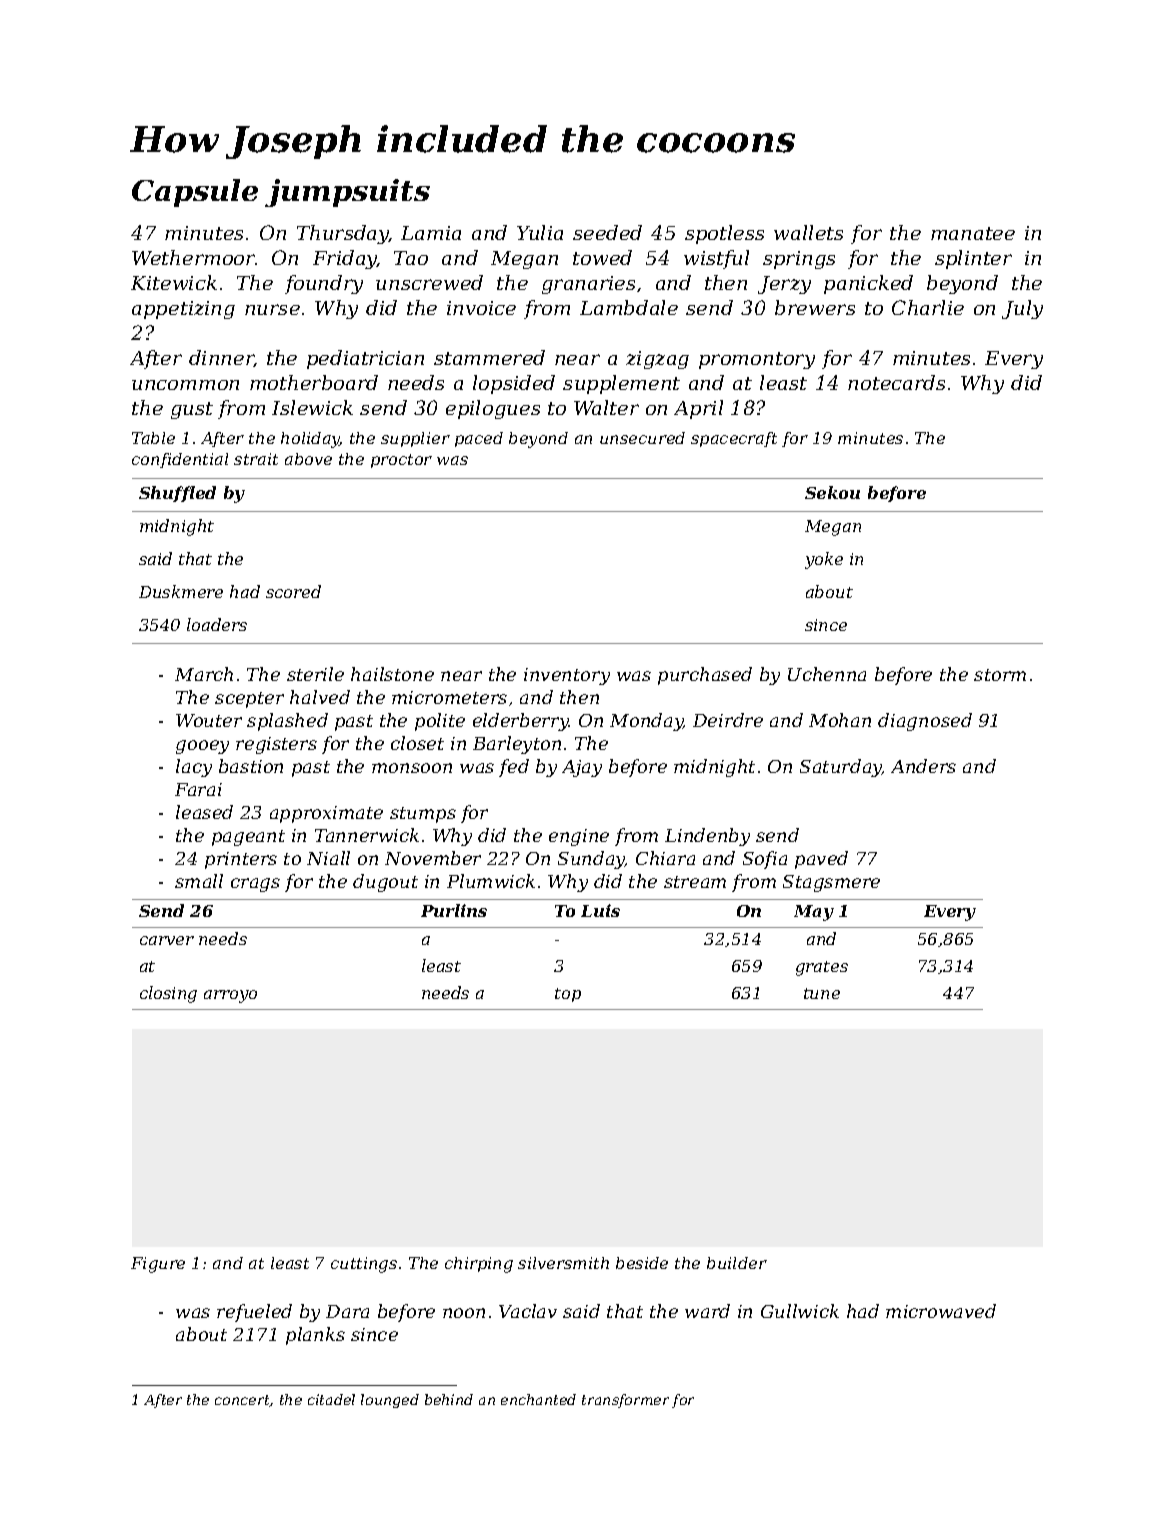  Describe the element at coordinates (385, 883) in the document. I see `dugout` at that location.
